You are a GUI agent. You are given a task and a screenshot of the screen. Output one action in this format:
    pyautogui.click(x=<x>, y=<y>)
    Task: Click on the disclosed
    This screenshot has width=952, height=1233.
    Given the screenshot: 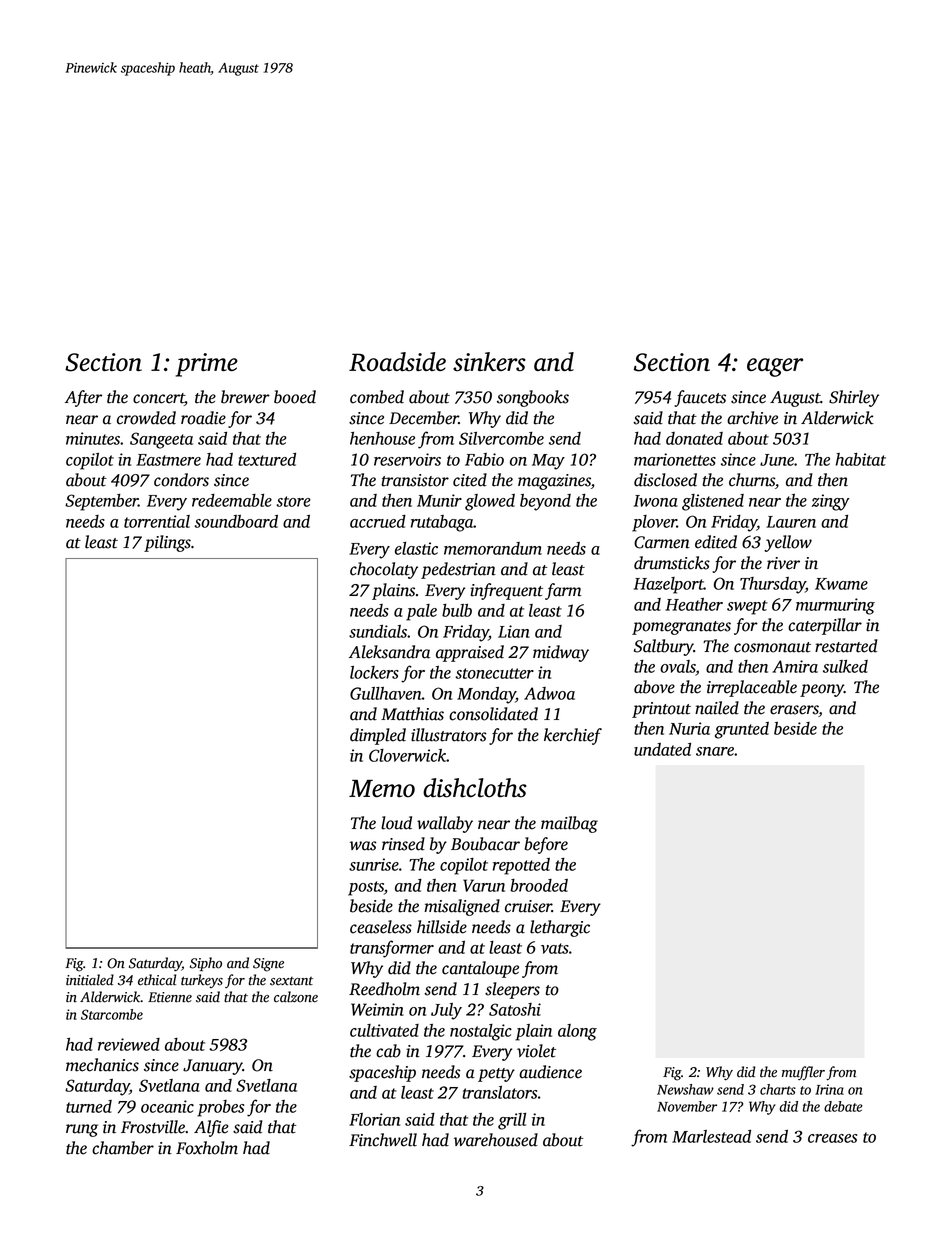 What is the action you would take?
    pyautogui.click(x=665, y=480)
